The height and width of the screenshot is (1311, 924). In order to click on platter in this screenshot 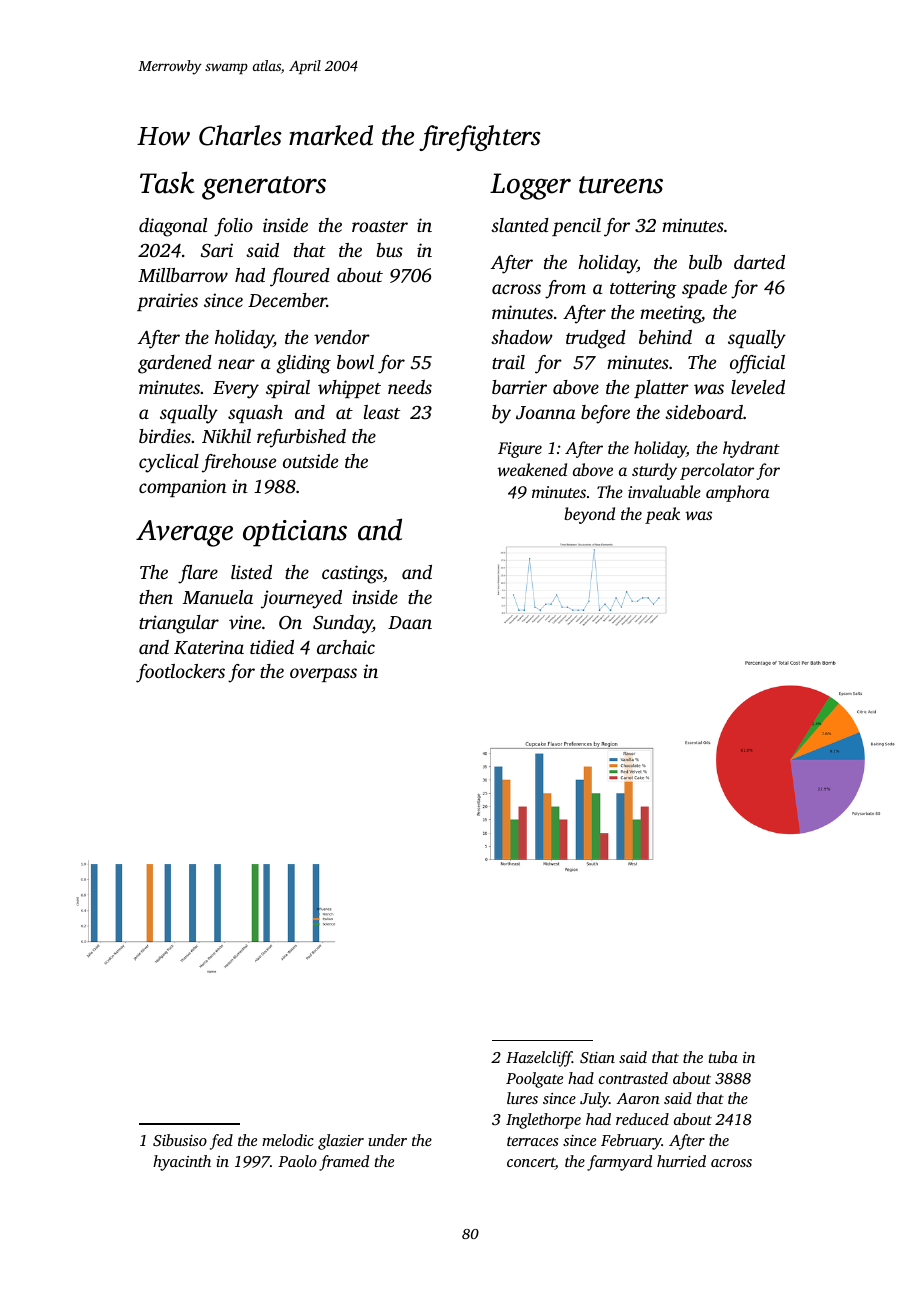, I will do `click(661, 389)`.
